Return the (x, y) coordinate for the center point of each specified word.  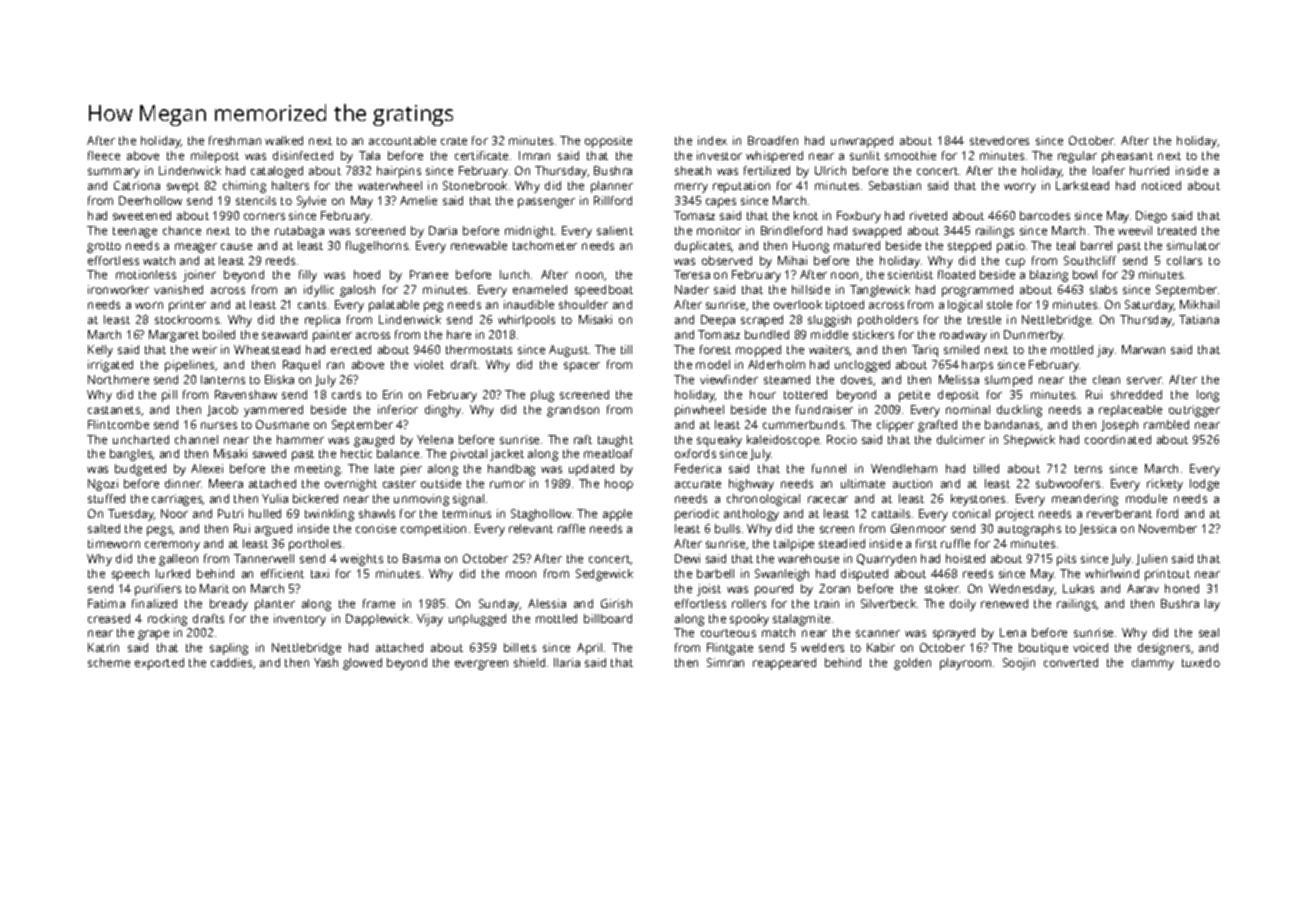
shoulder (583, 304)
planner (612, 187)
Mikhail (1199, 304)
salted (104, 528)
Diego (1151, 217)
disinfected (303, 155)
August (568, 351)
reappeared (784, 664)
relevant (531, 528)
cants (312, 305)
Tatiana (1199, 319)
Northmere (118, 379)
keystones (978, 500)
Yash (326, 662)
